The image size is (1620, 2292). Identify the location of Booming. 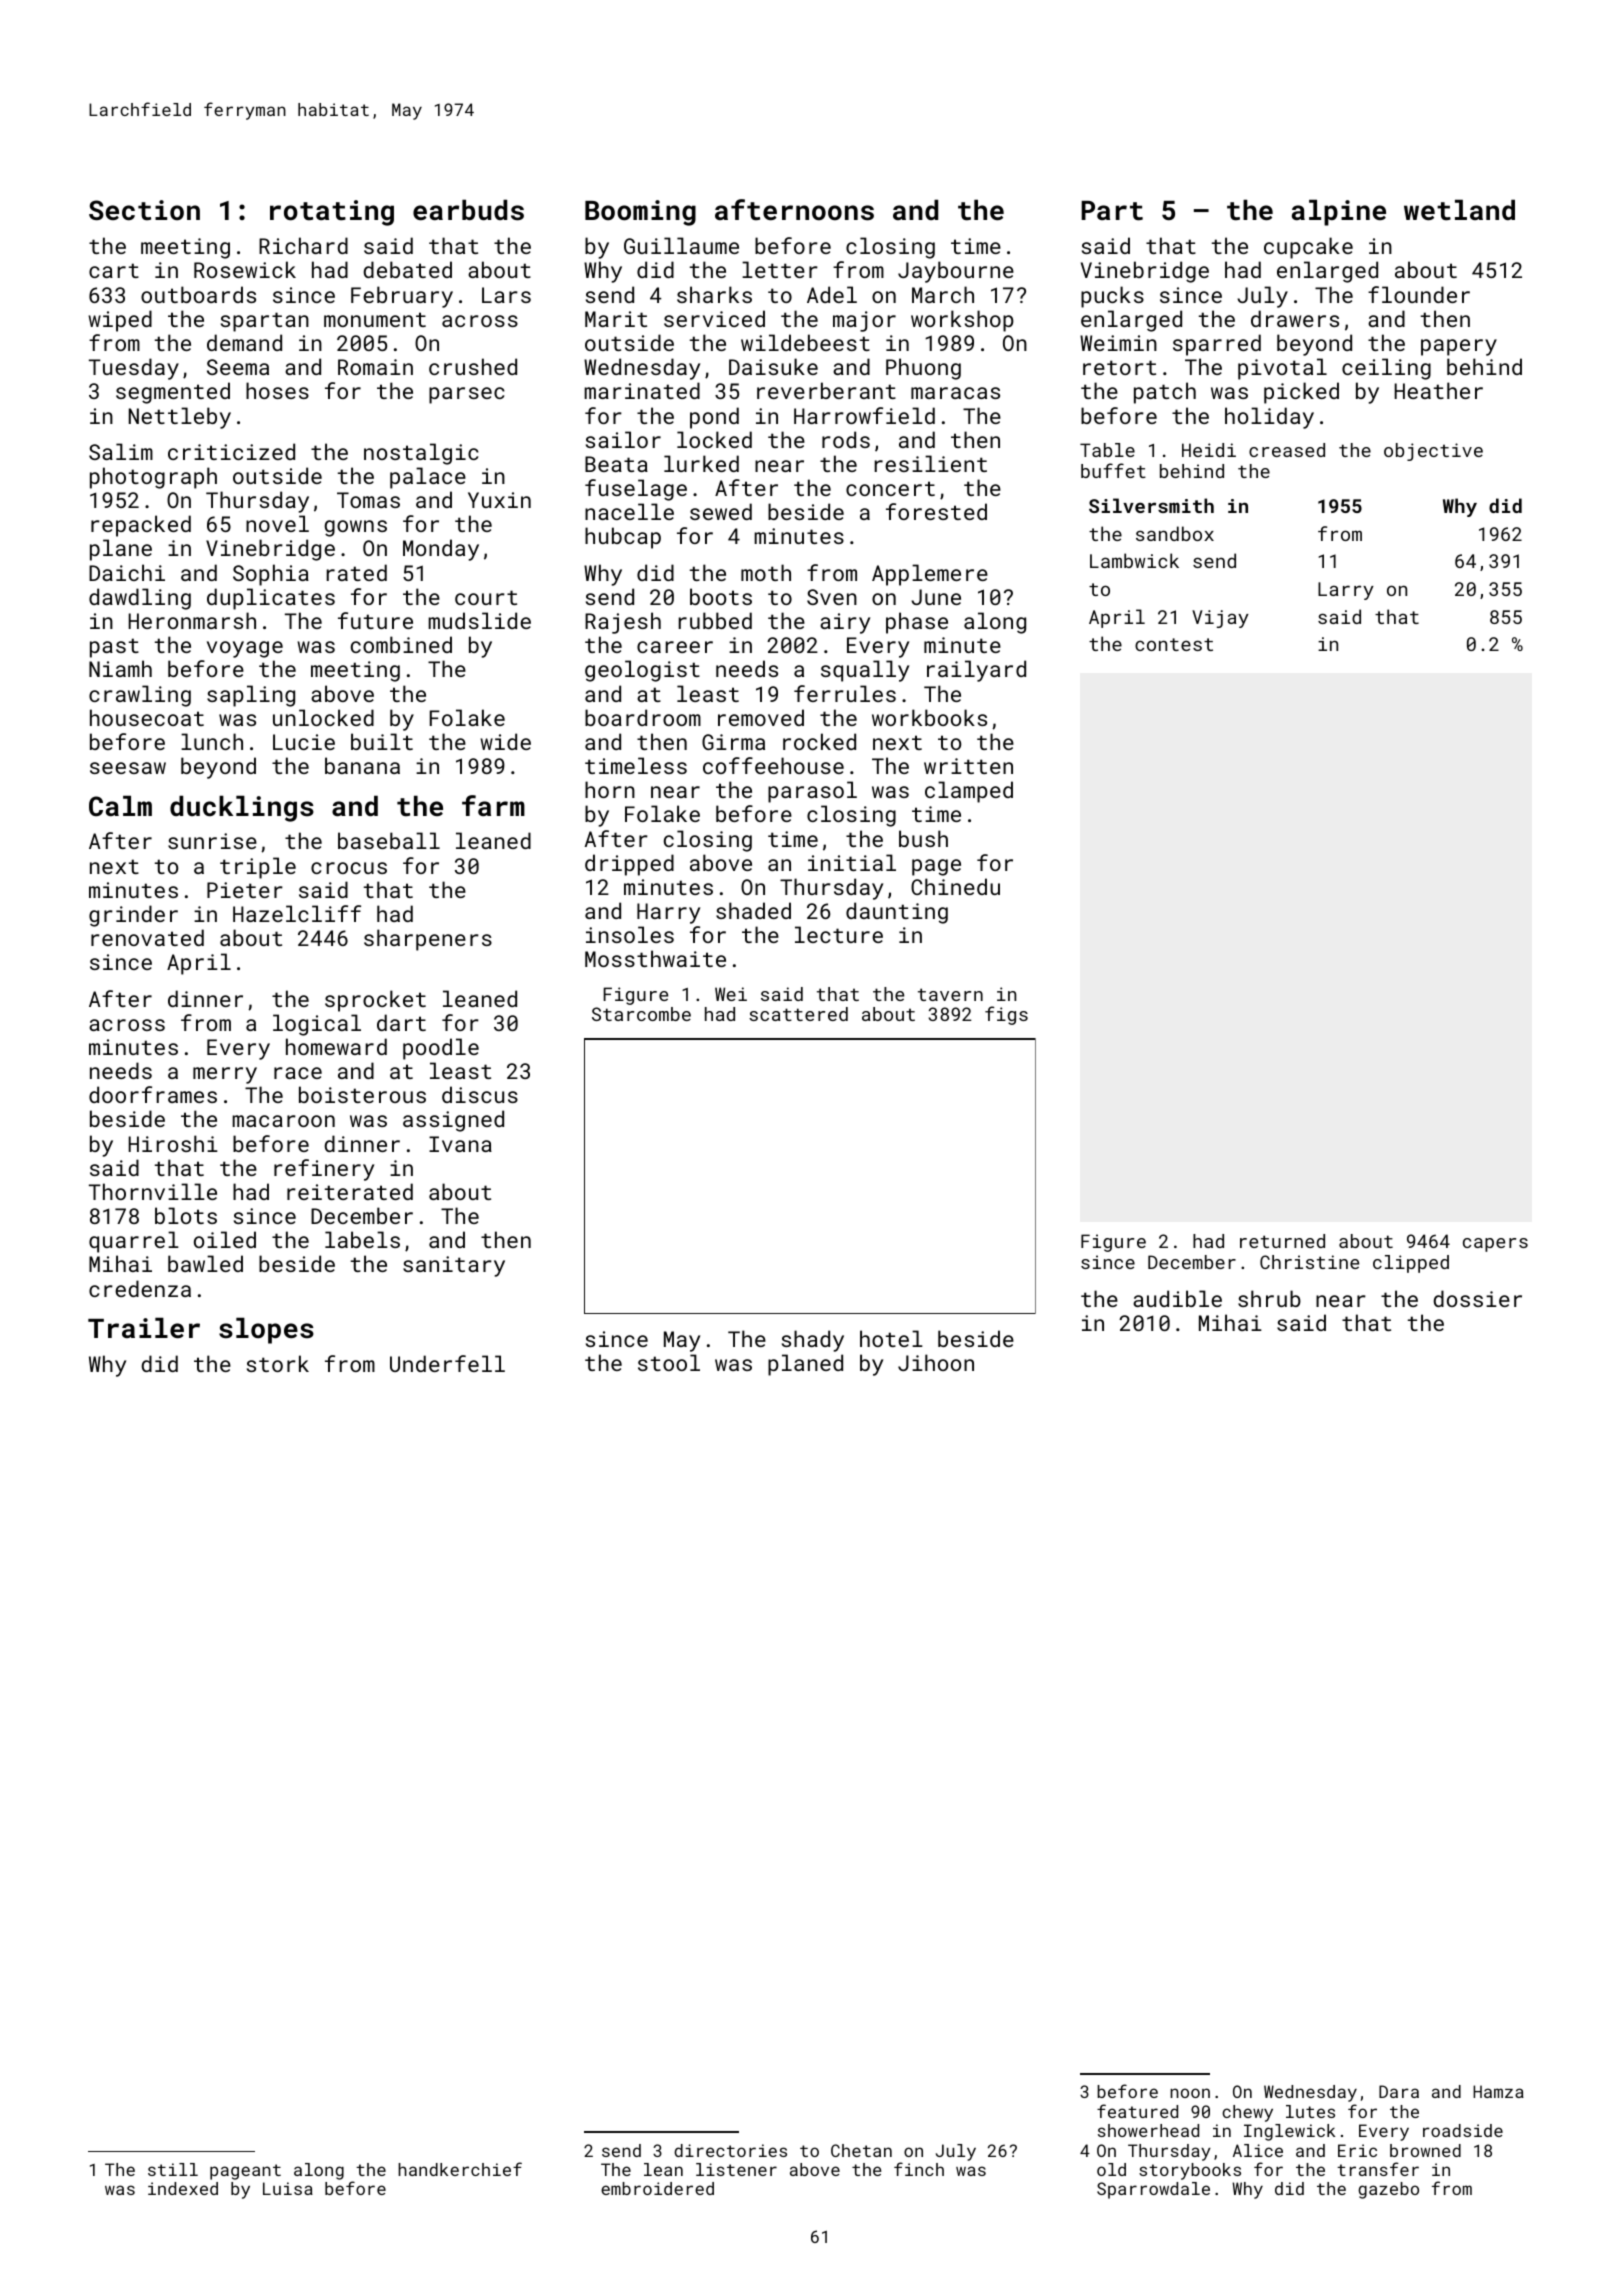
(640, 213).
